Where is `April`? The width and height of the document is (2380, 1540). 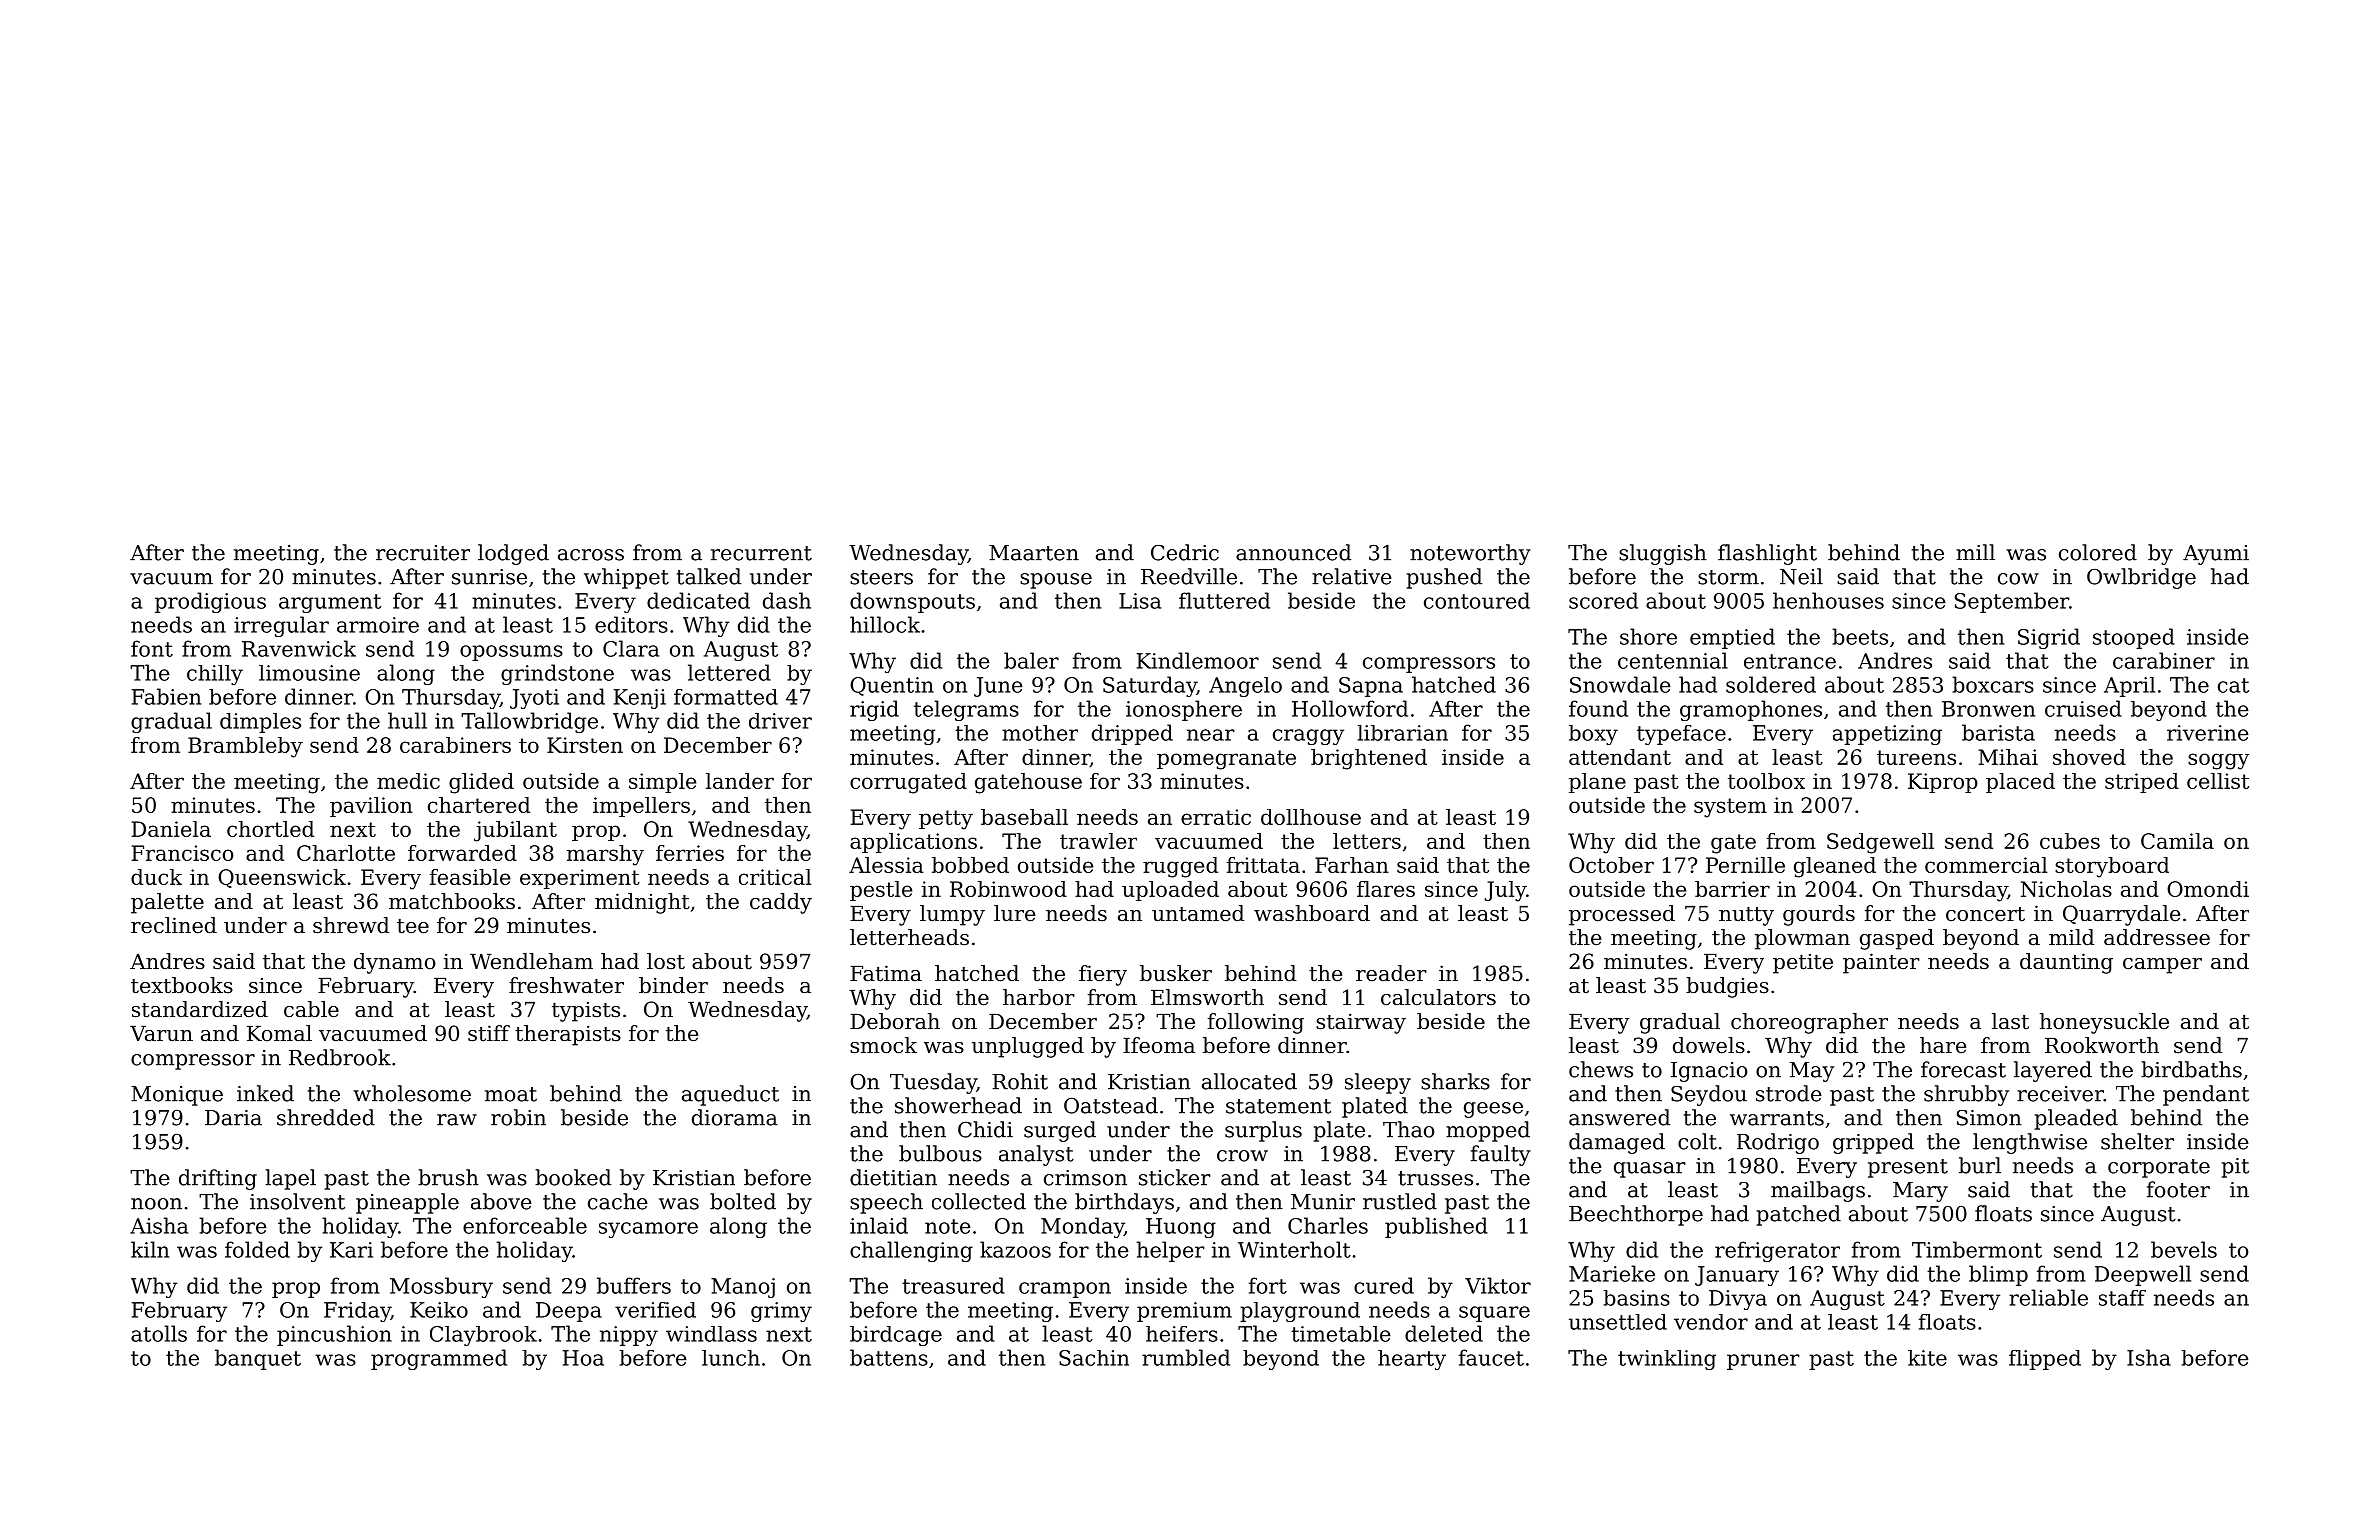 April is located at coordinates (2129, 687).
